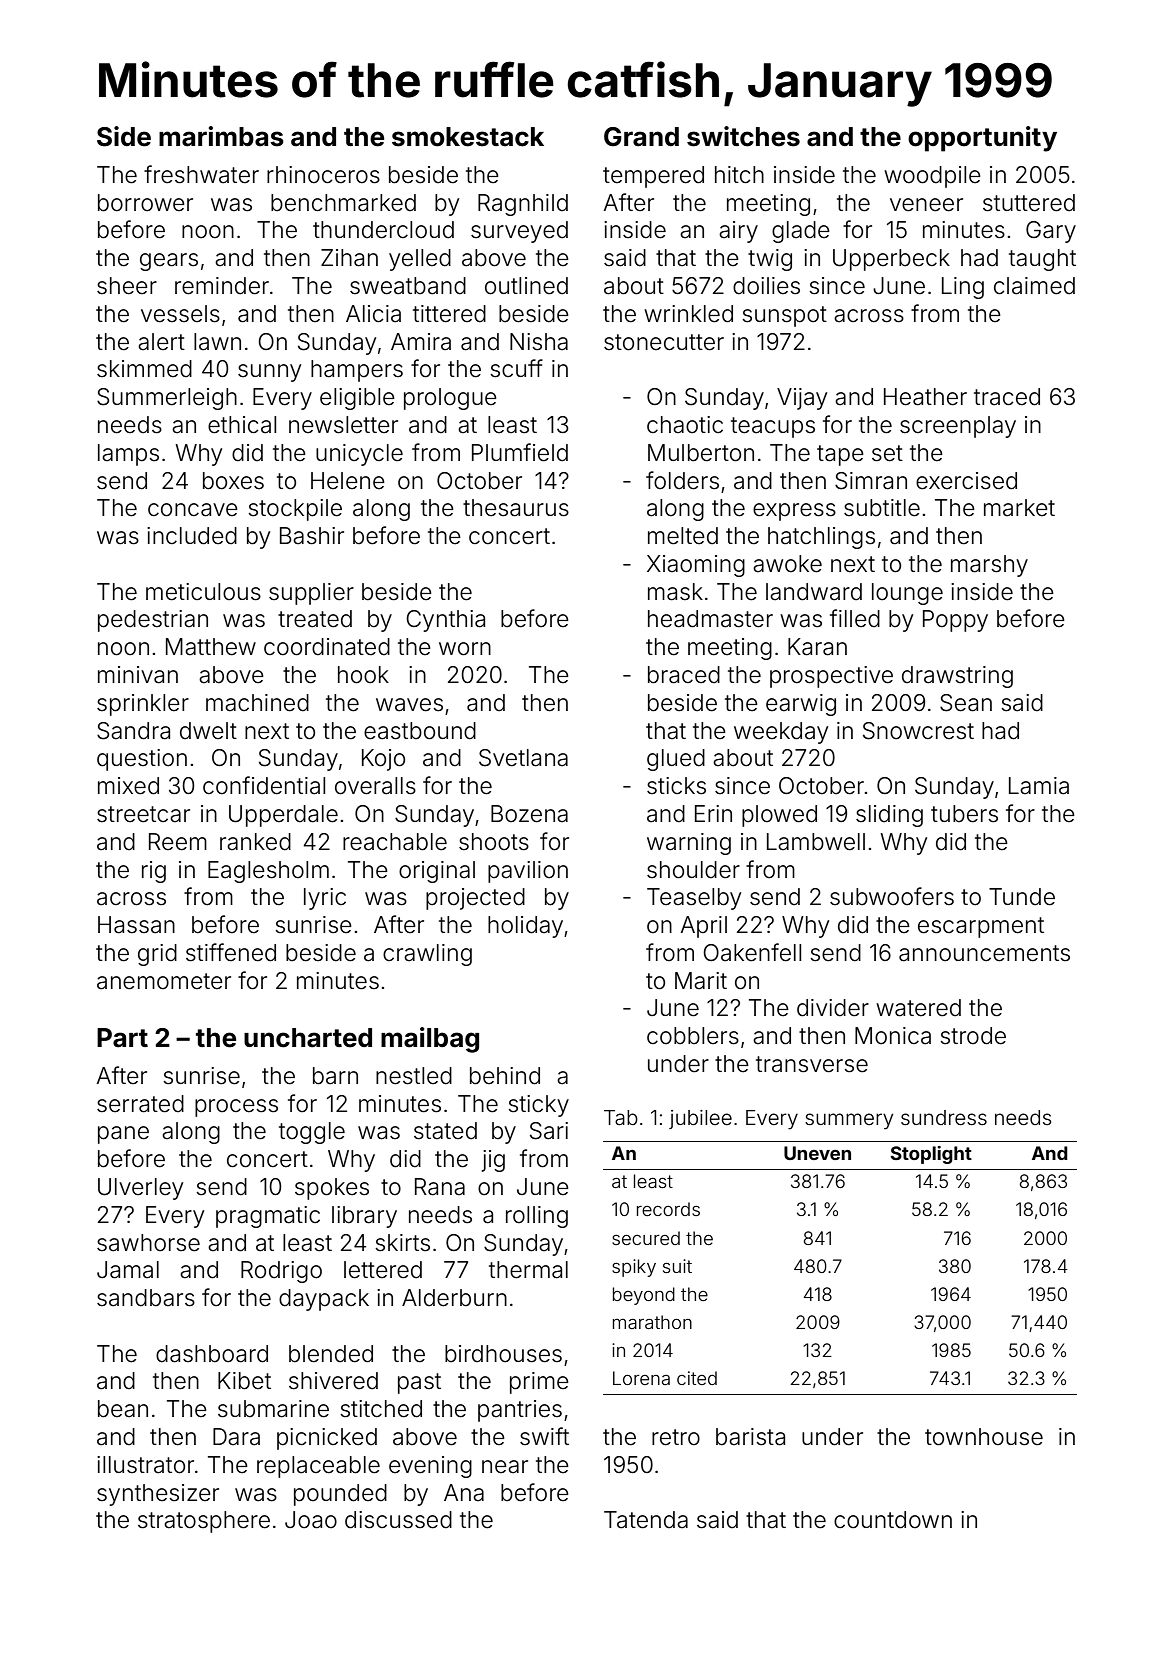  What do you see at coordinates (140, 1104) in the screenshot?
I see `serrated` at bounding box center [140, 1104].
